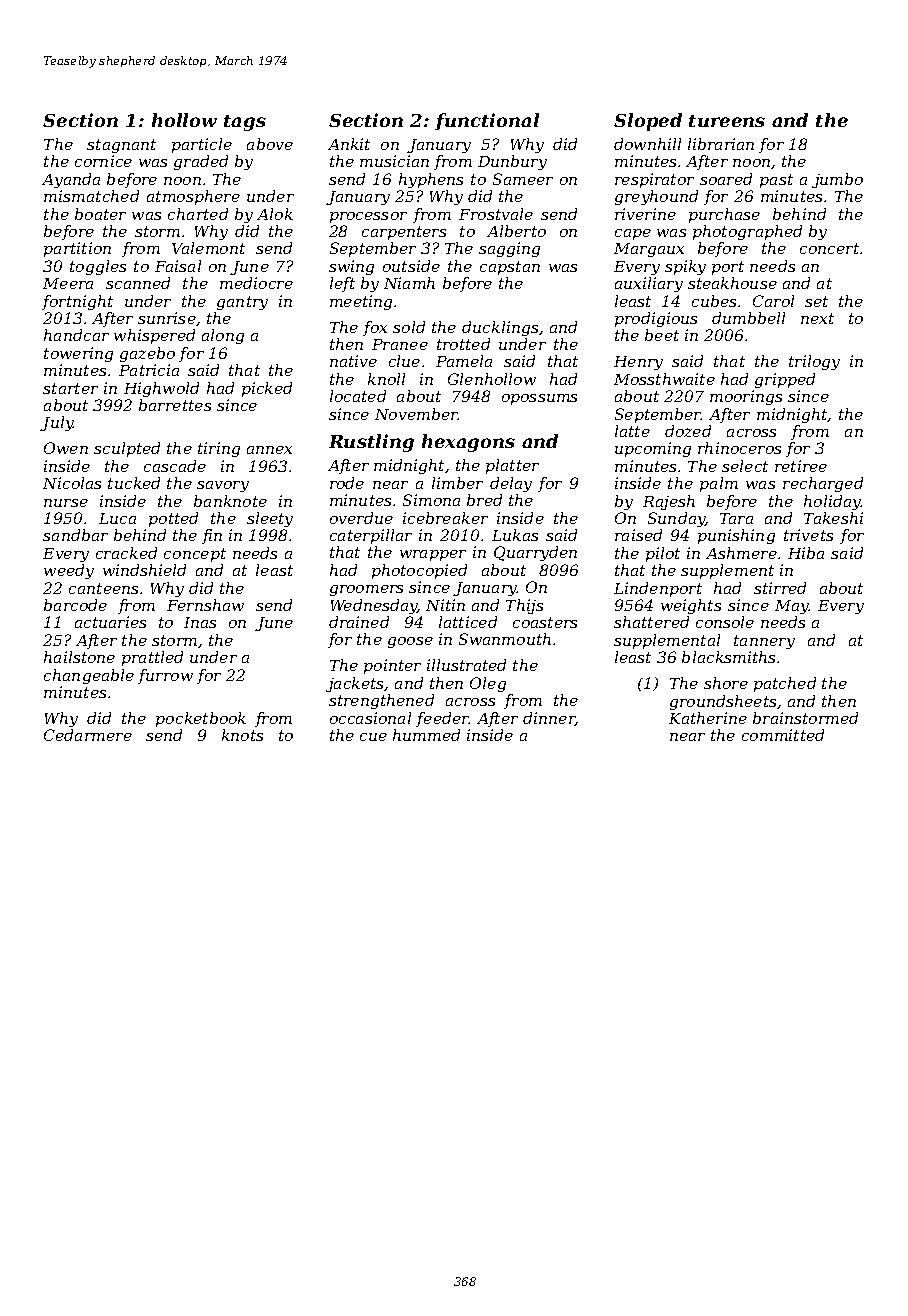  Describe the element at coordinates (392, 666) in the document. I see `pointer` at that location.
